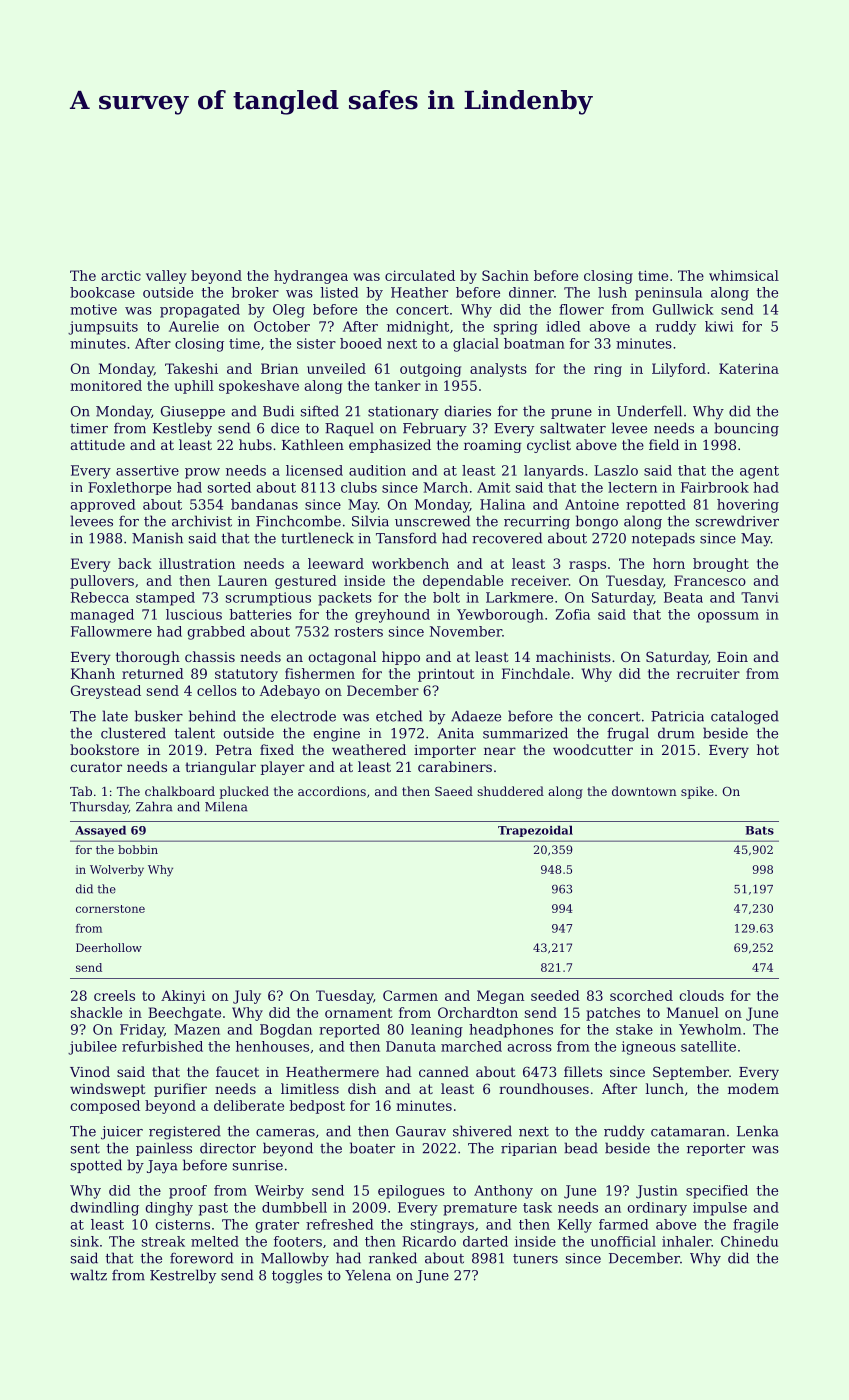 Image resolution: width=849 pixels, height=1400 pixels. Describe the element at coordinates (644, 791) in the screenshot. I see `downtown` at that location.
